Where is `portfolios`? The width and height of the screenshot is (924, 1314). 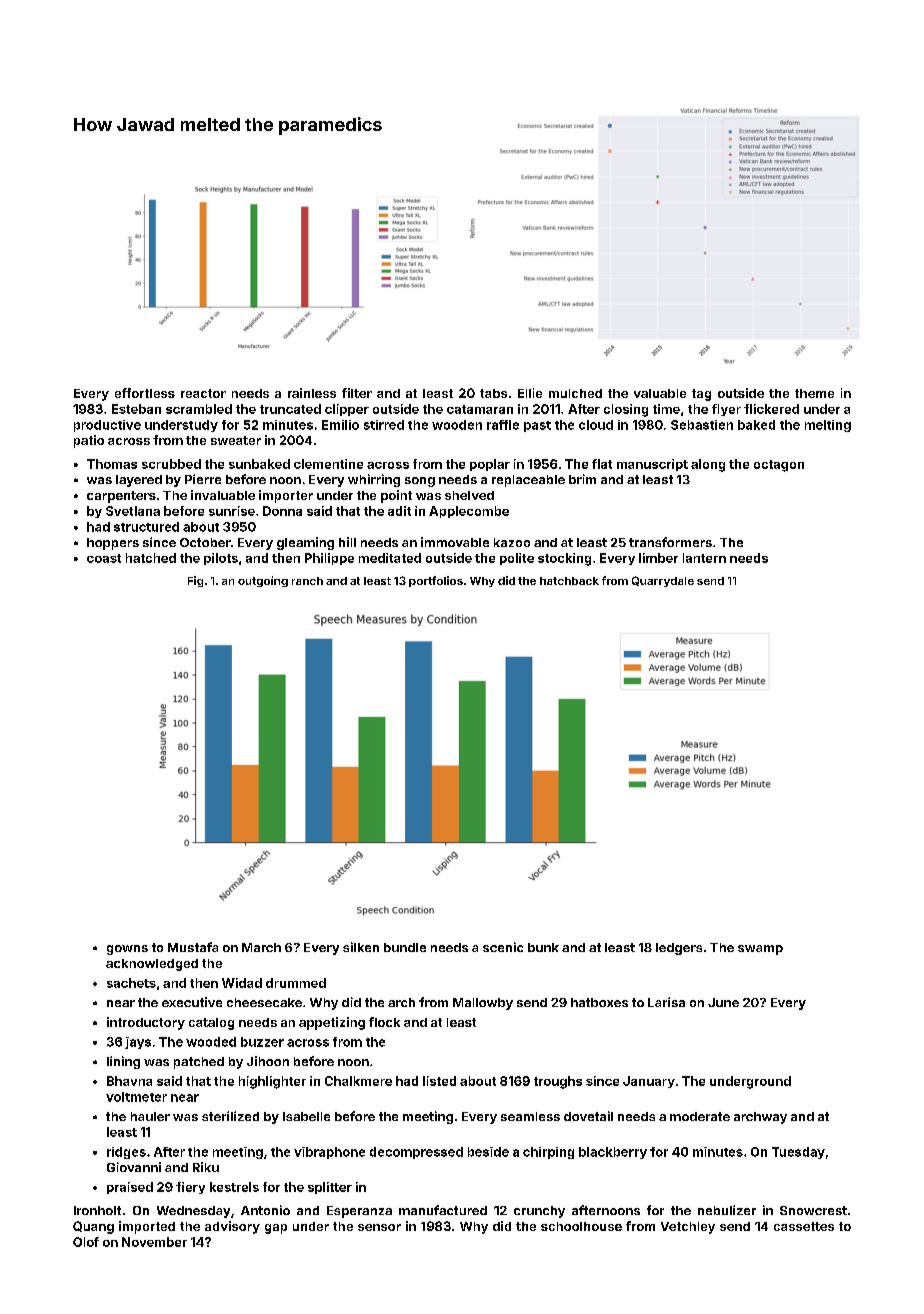
portfolios is located at coordinates (436, 581).
